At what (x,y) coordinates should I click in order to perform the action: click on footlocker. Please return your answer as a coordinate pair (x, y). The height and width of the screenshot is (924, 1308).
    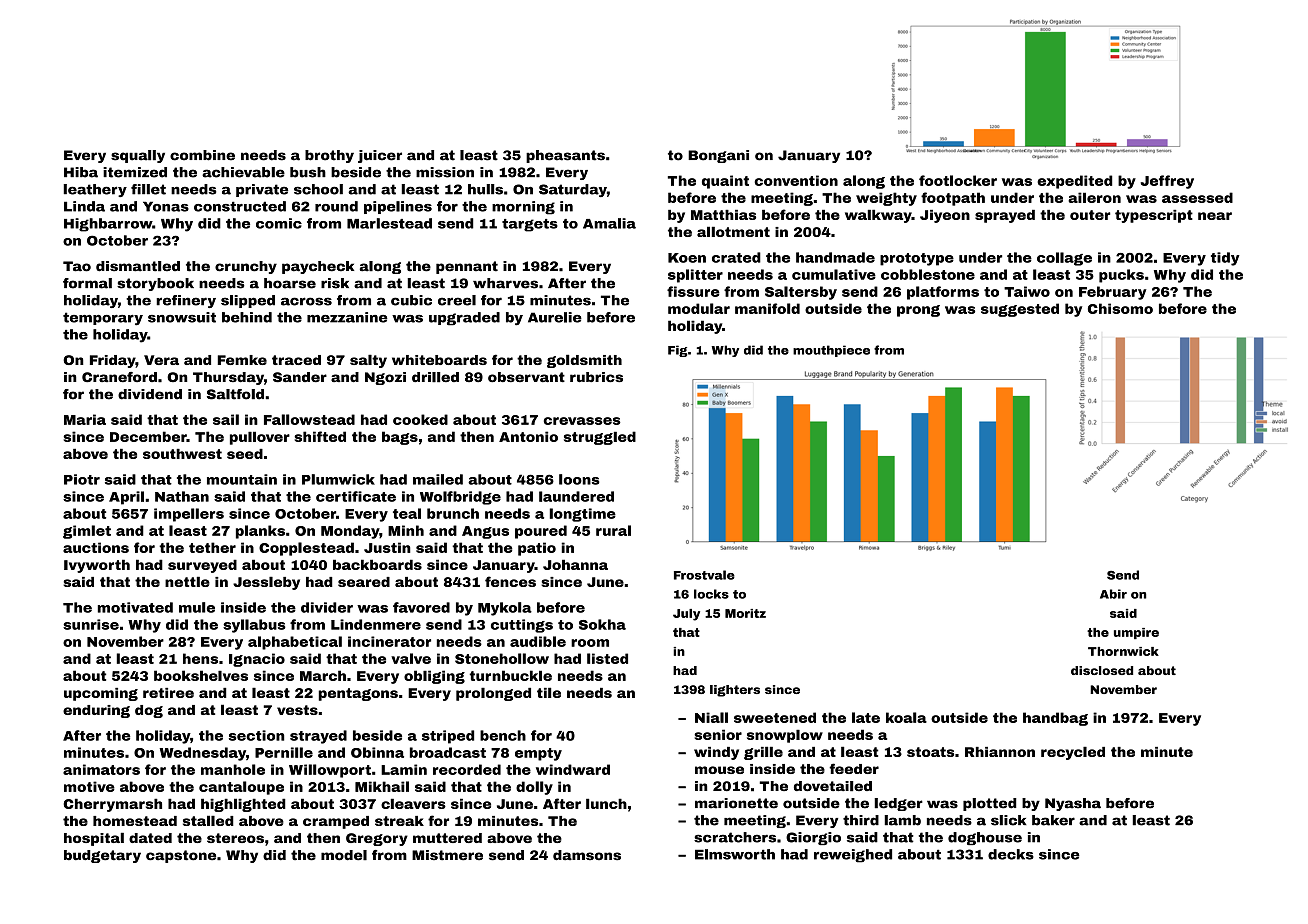
    Looking at the image, I should click on (958, 180).
